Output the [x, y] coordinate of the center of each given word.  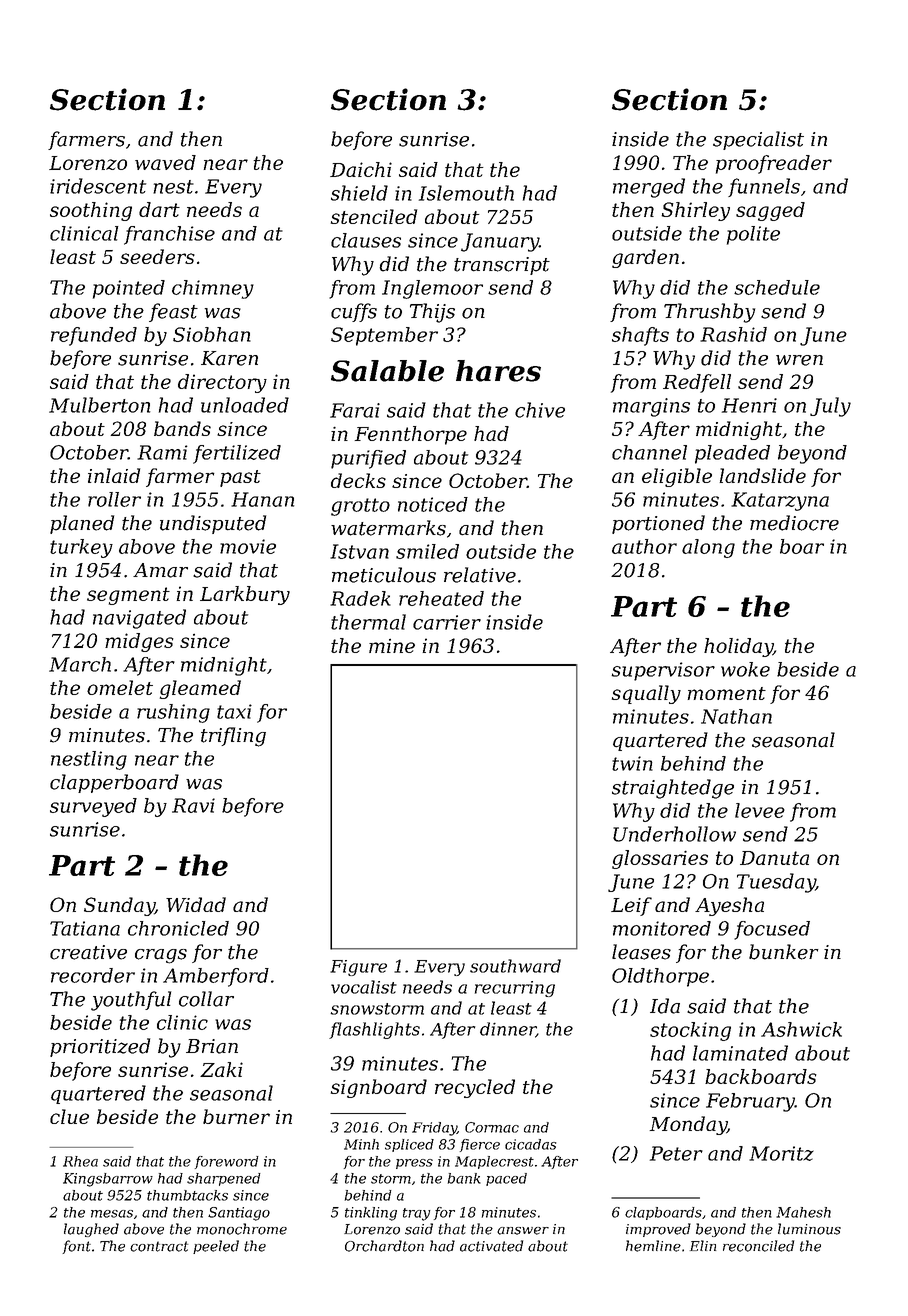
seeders [157, 256]
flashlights [374, 1030]
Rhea [80, 1161]
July [830, 407]
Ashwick [801, 1029]
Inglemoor [432, 289]
